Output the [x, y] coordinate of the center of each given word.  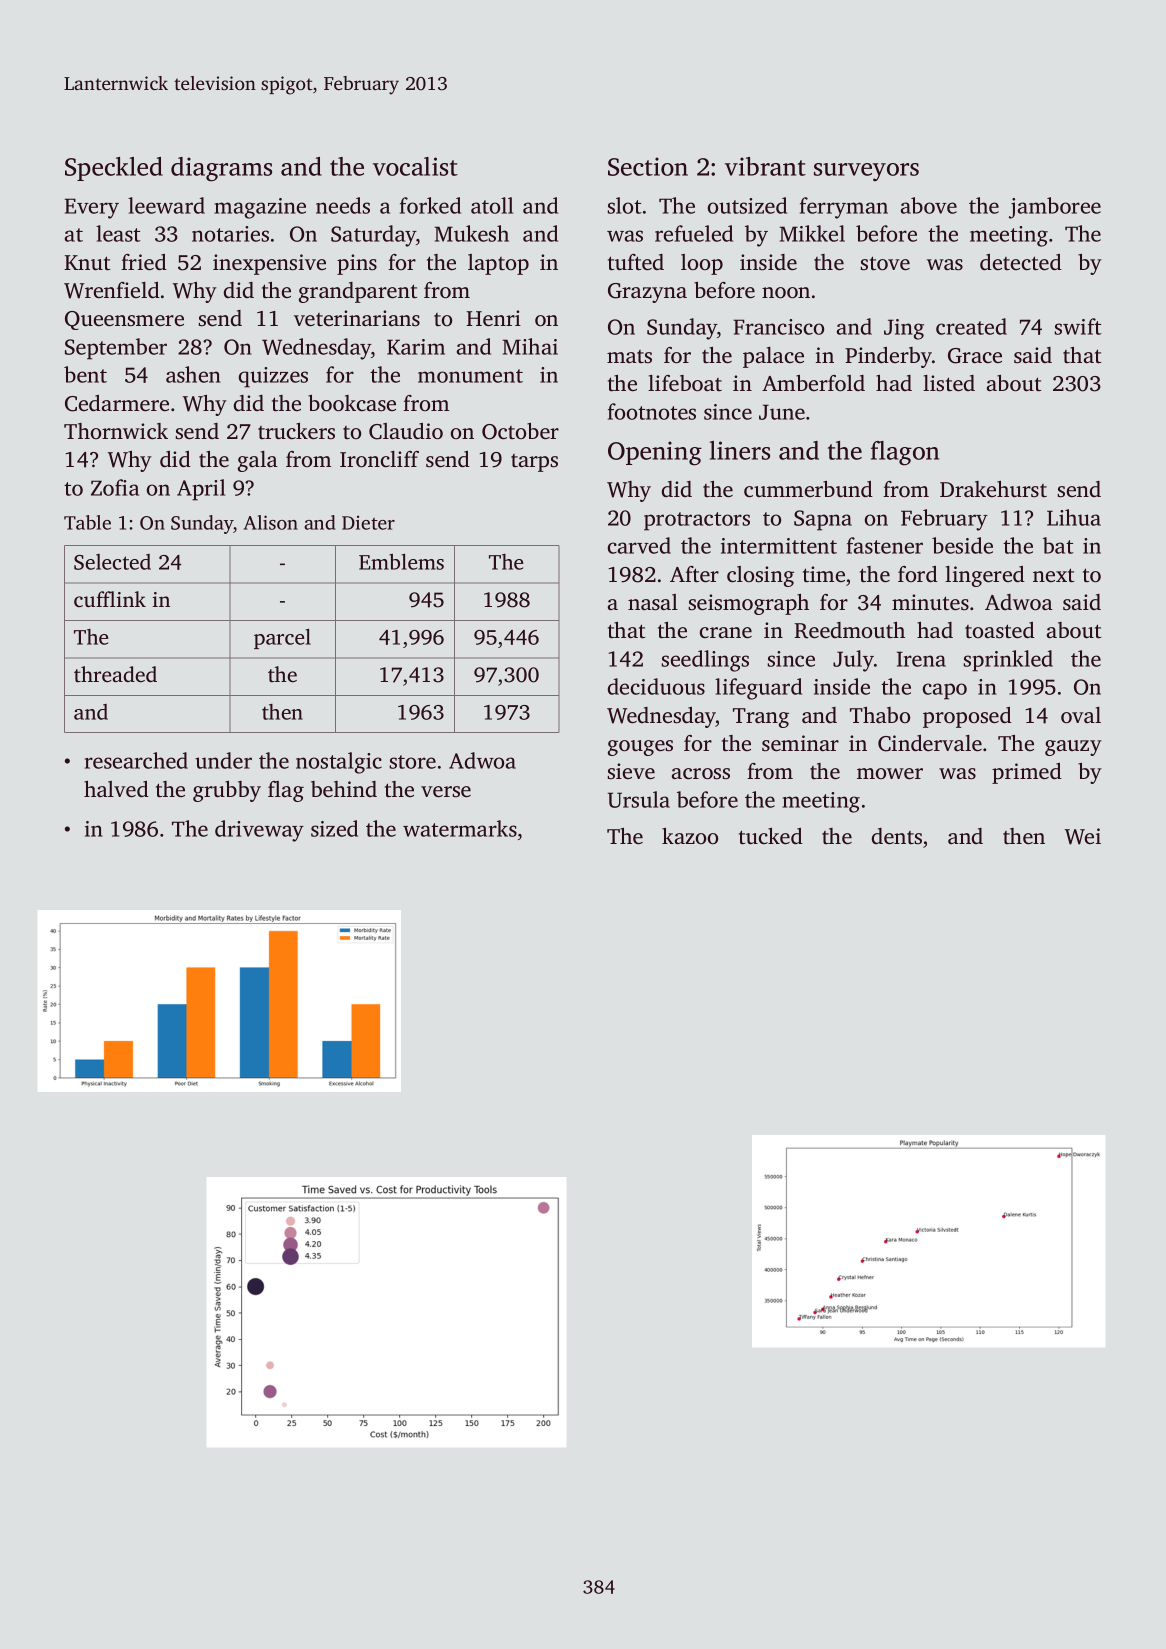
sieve [631, 771]
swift [1078, 326]
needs [343, 205]
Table [87, 522]
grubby [227, 791]
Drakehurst [993, 489]
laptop [498, 264]
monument [470, 376]
